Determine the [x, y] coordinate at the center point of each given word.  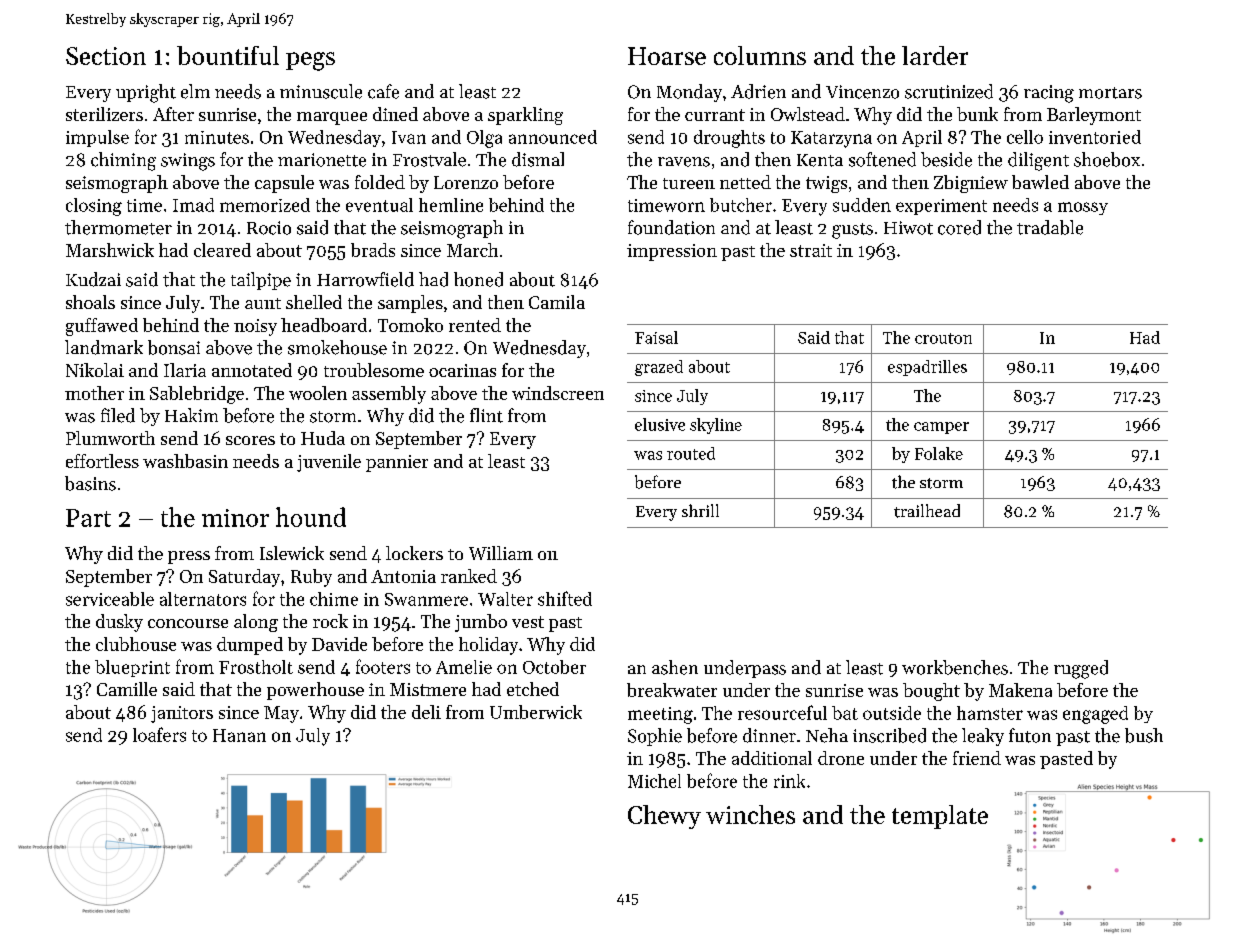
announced [553, 137]
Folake [939, 453]
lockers [414, 553]
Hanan [239, 735]
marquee [332, 118]
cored [959, 227]
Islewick [292, 553]
